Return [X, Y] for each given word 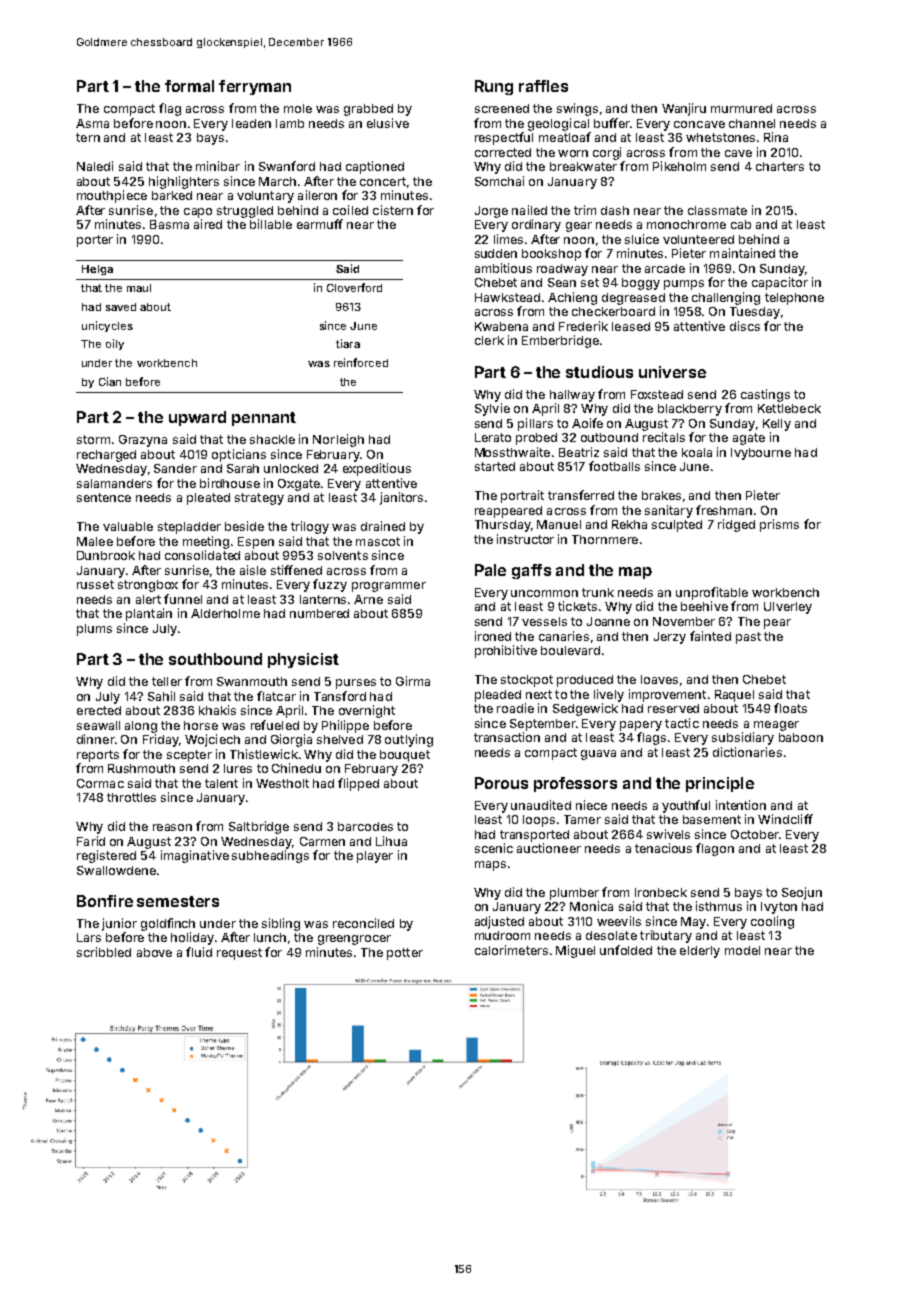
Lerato [493, 437]
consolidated [202, 555]
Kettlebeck [789, 408]
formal [189, 86]
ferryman [255, 87]
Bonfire [105, 901]
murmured [741, 108]
